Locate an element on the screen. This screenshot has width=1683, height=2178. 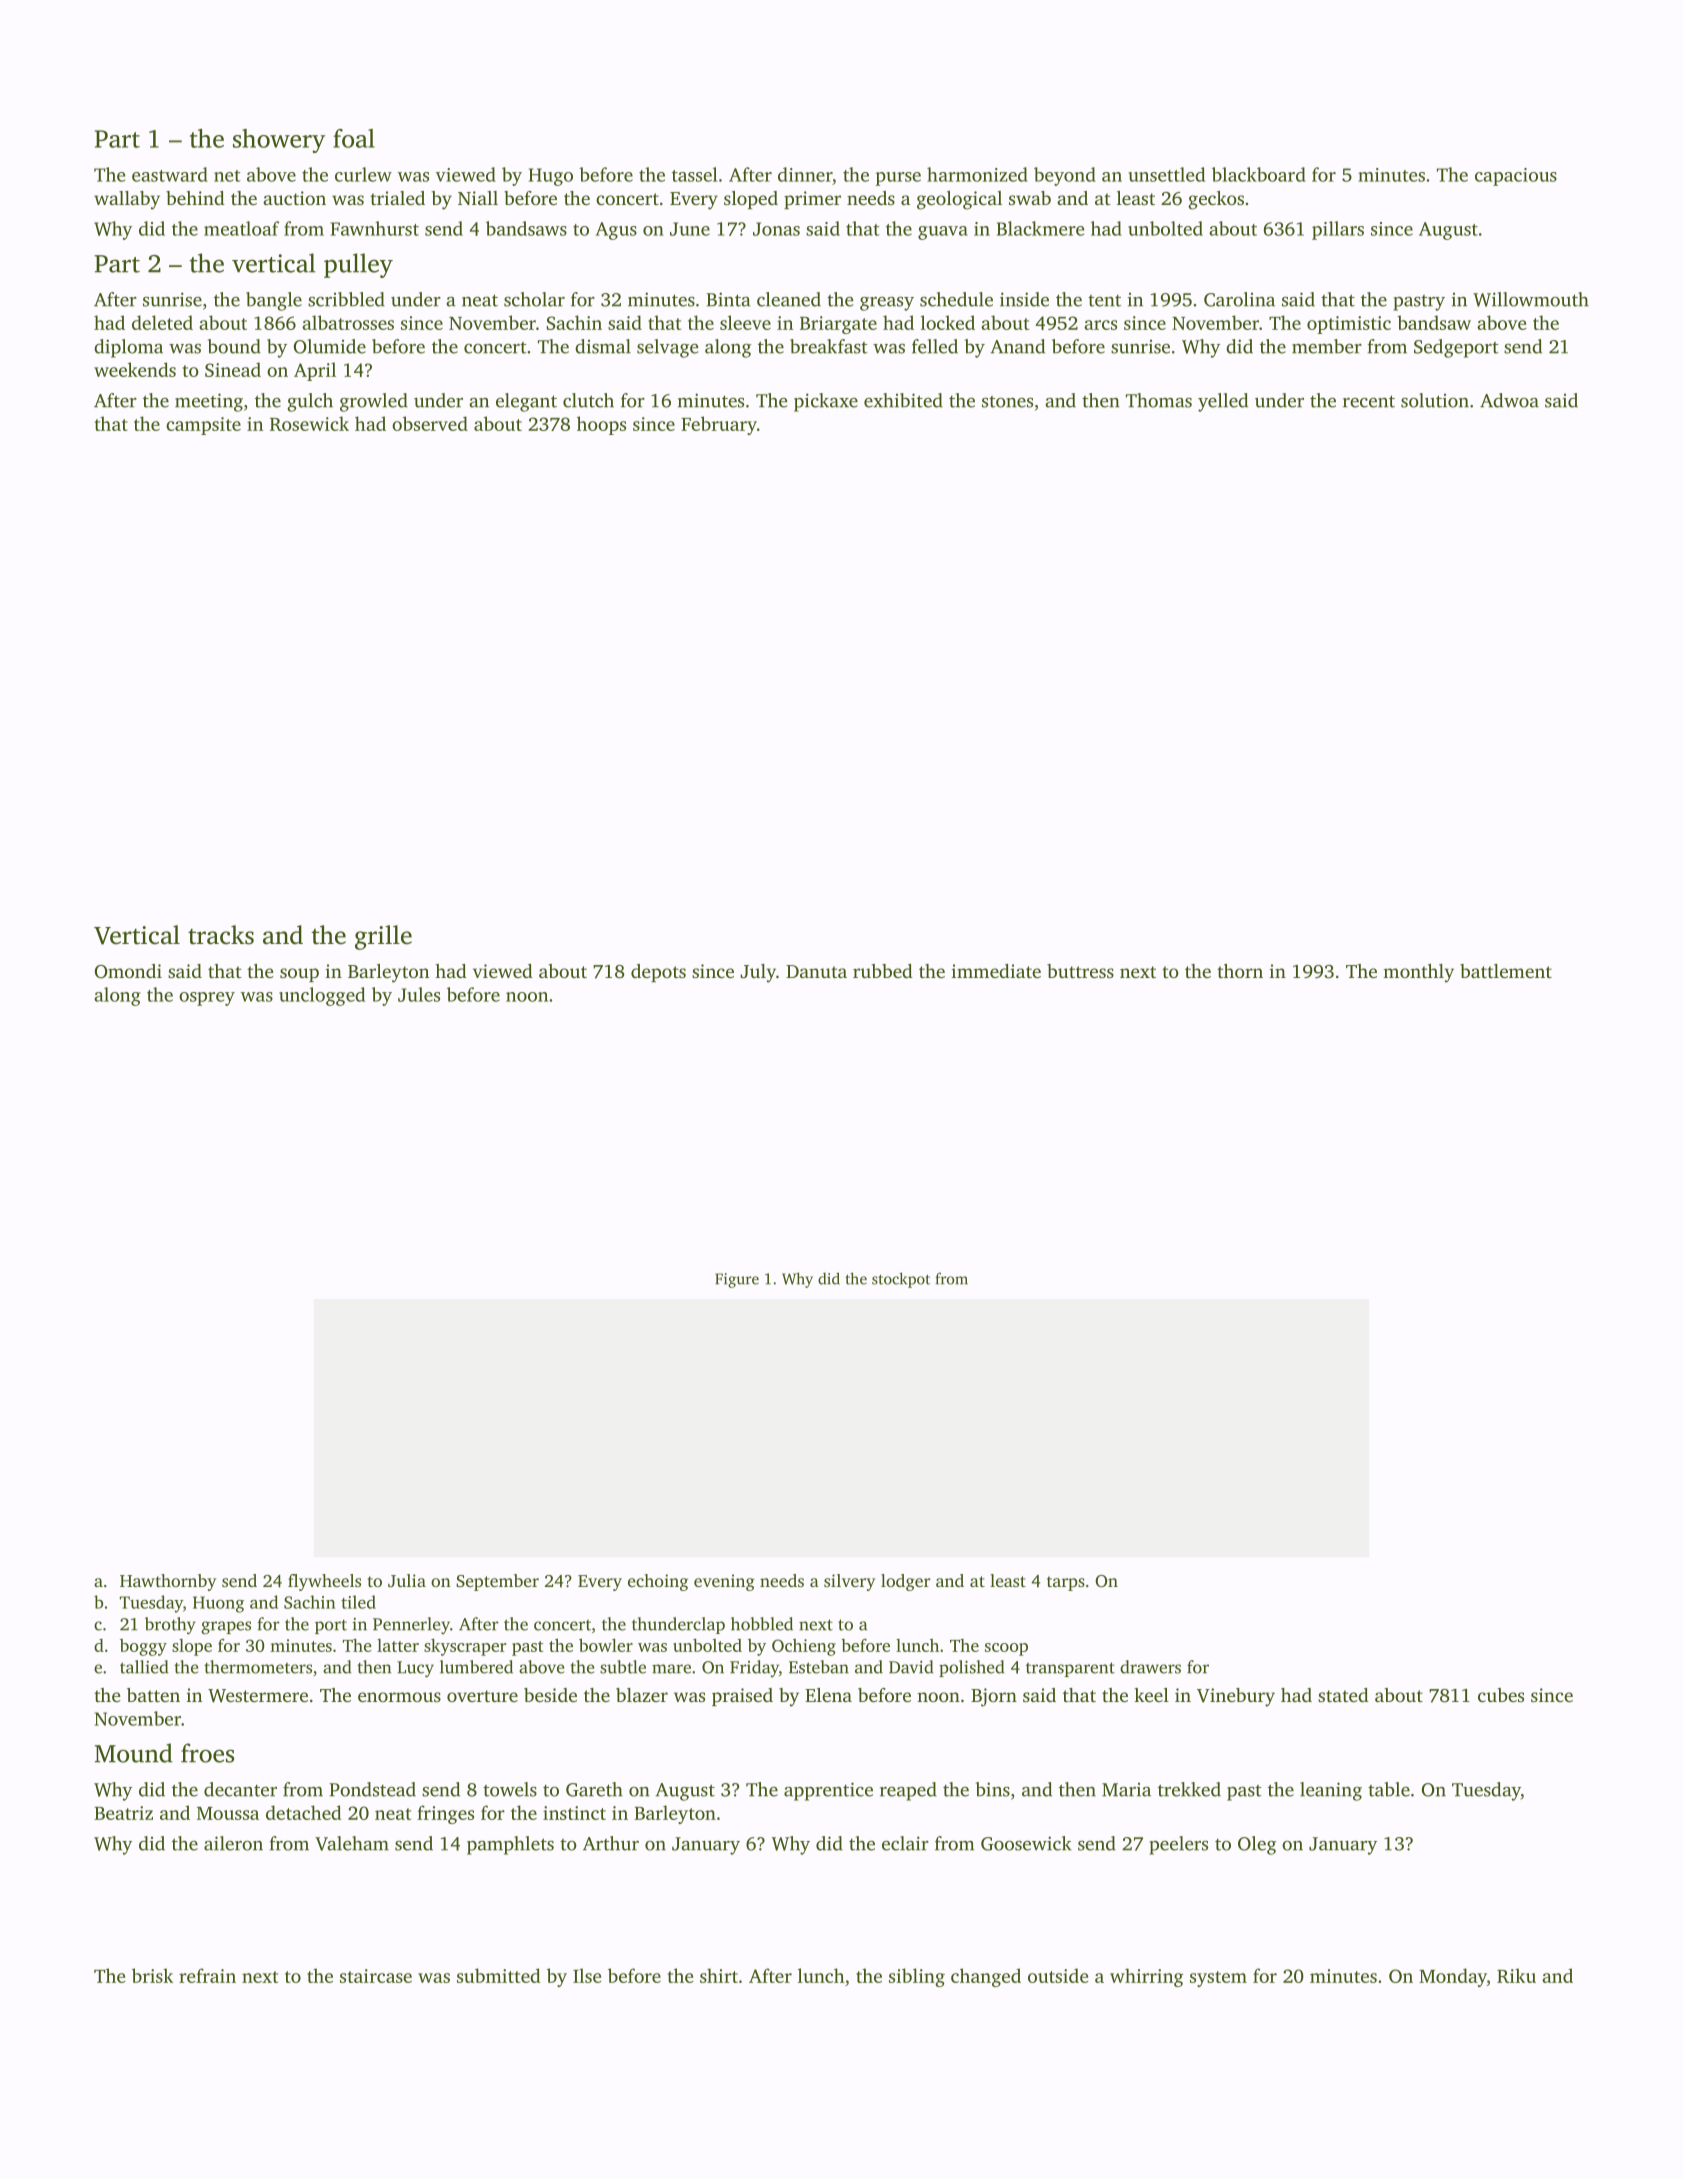
eclair is located at coordinates (905, 1843).
